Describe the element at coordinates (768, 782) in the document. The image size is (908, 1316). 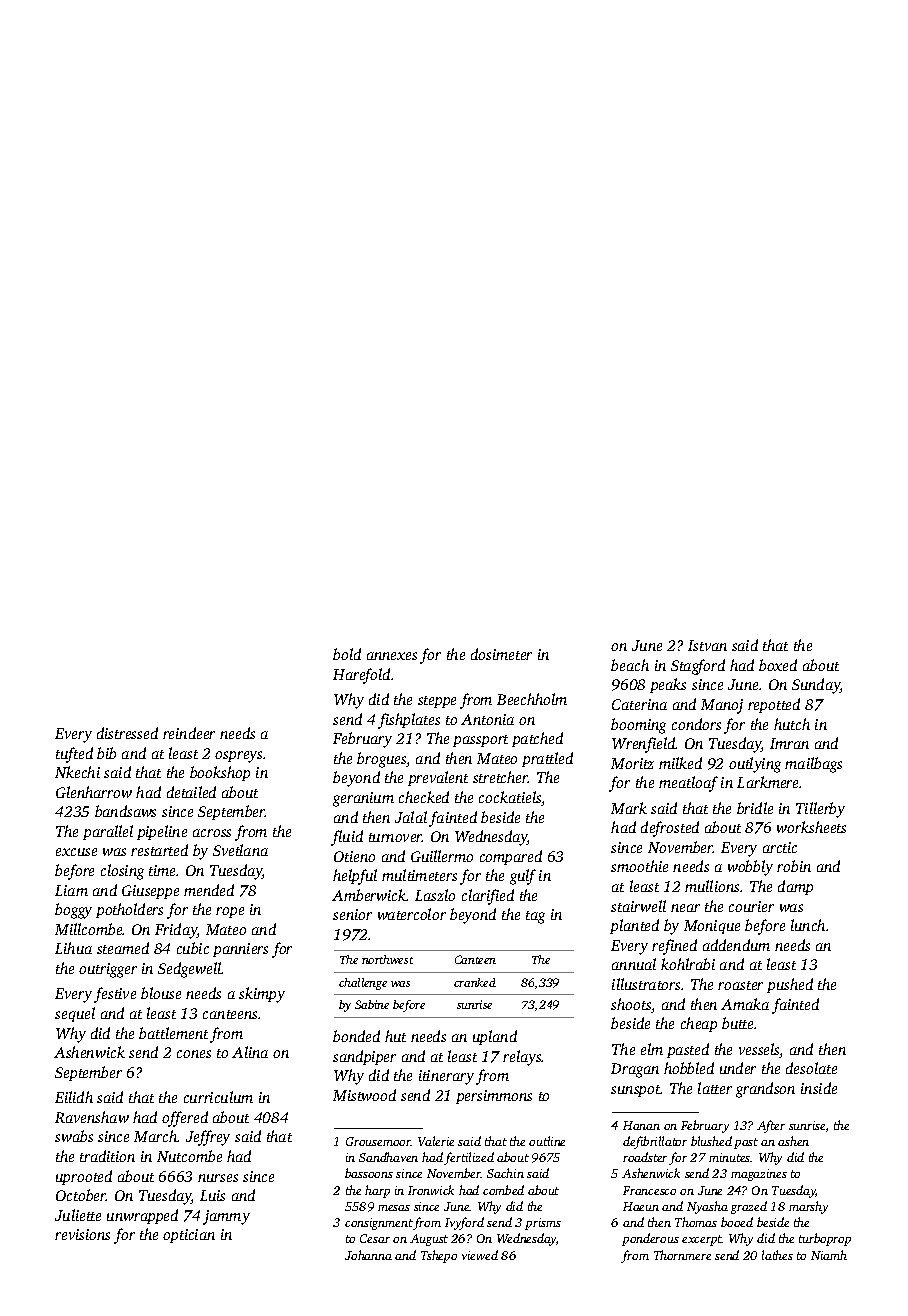
I see `Larkmere` at that location.
